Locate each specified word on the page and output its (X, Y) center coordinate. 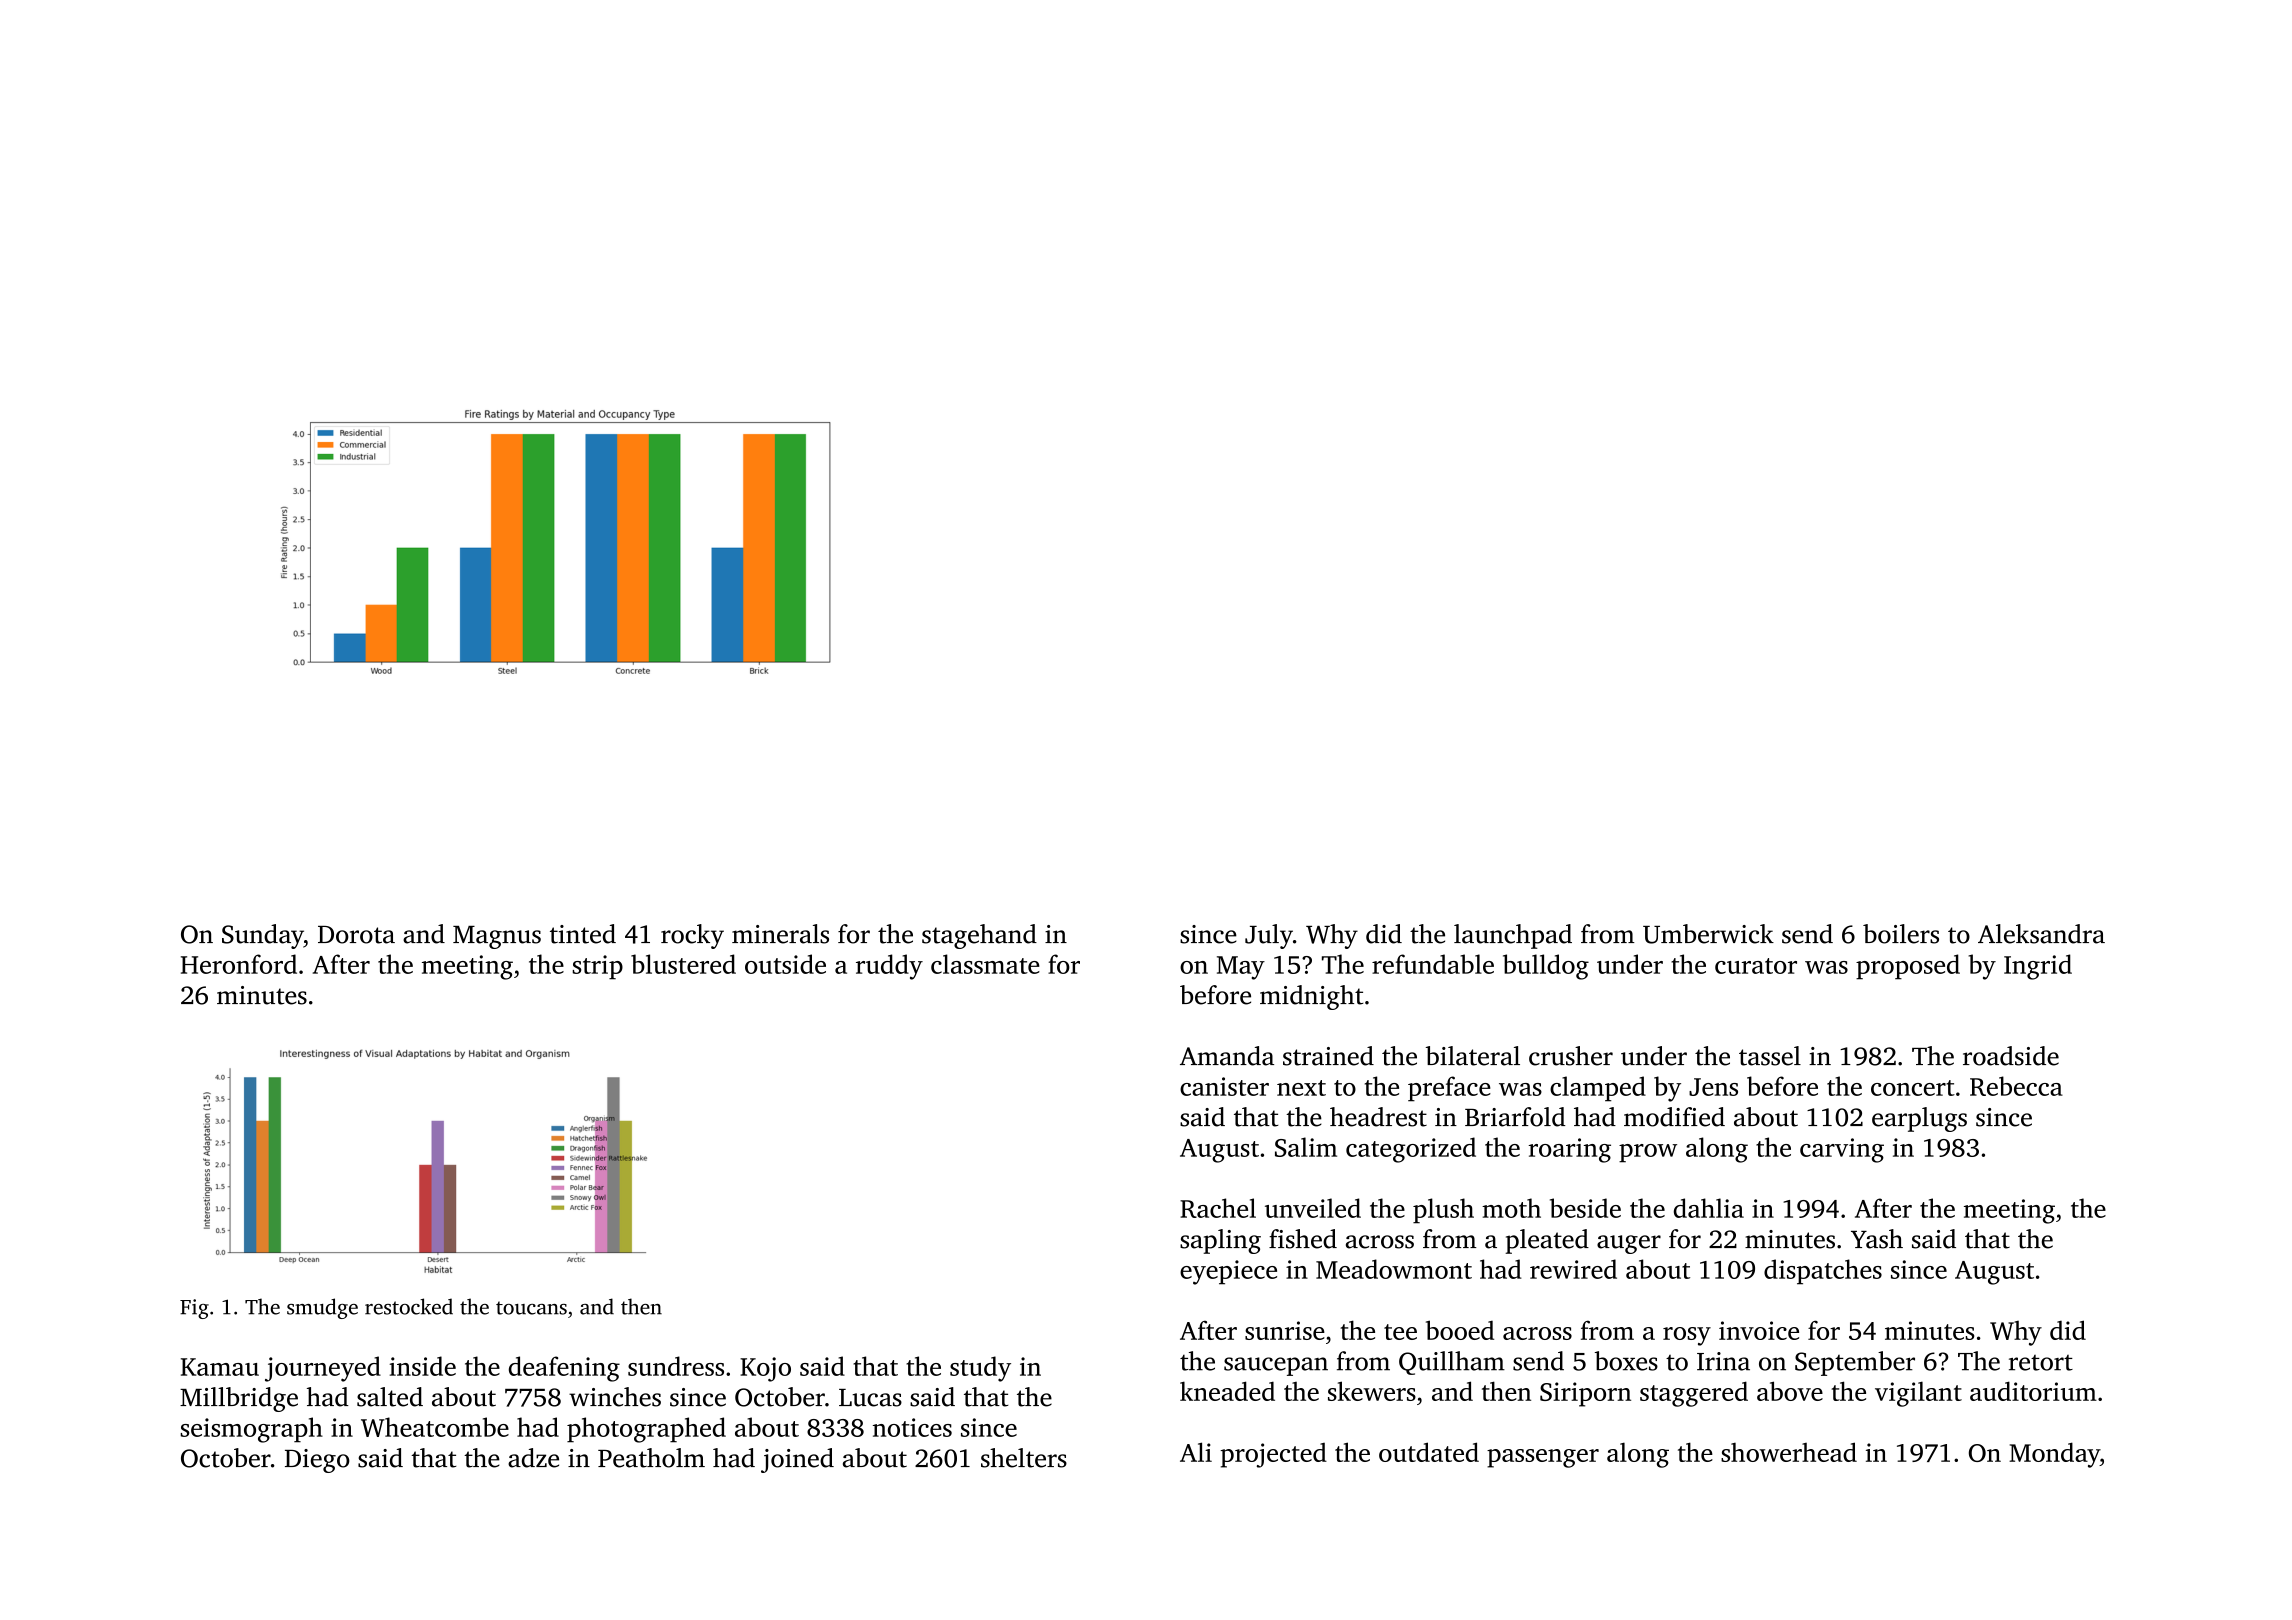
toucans (531, 1308)
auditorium (2033, 1391)
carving (1842, 1150)
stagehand (979, 936)
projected (1273, 1455)
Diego (317, 1461)
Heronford (239, 964)
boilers (1901, 934)
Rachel (1218, 1208)
